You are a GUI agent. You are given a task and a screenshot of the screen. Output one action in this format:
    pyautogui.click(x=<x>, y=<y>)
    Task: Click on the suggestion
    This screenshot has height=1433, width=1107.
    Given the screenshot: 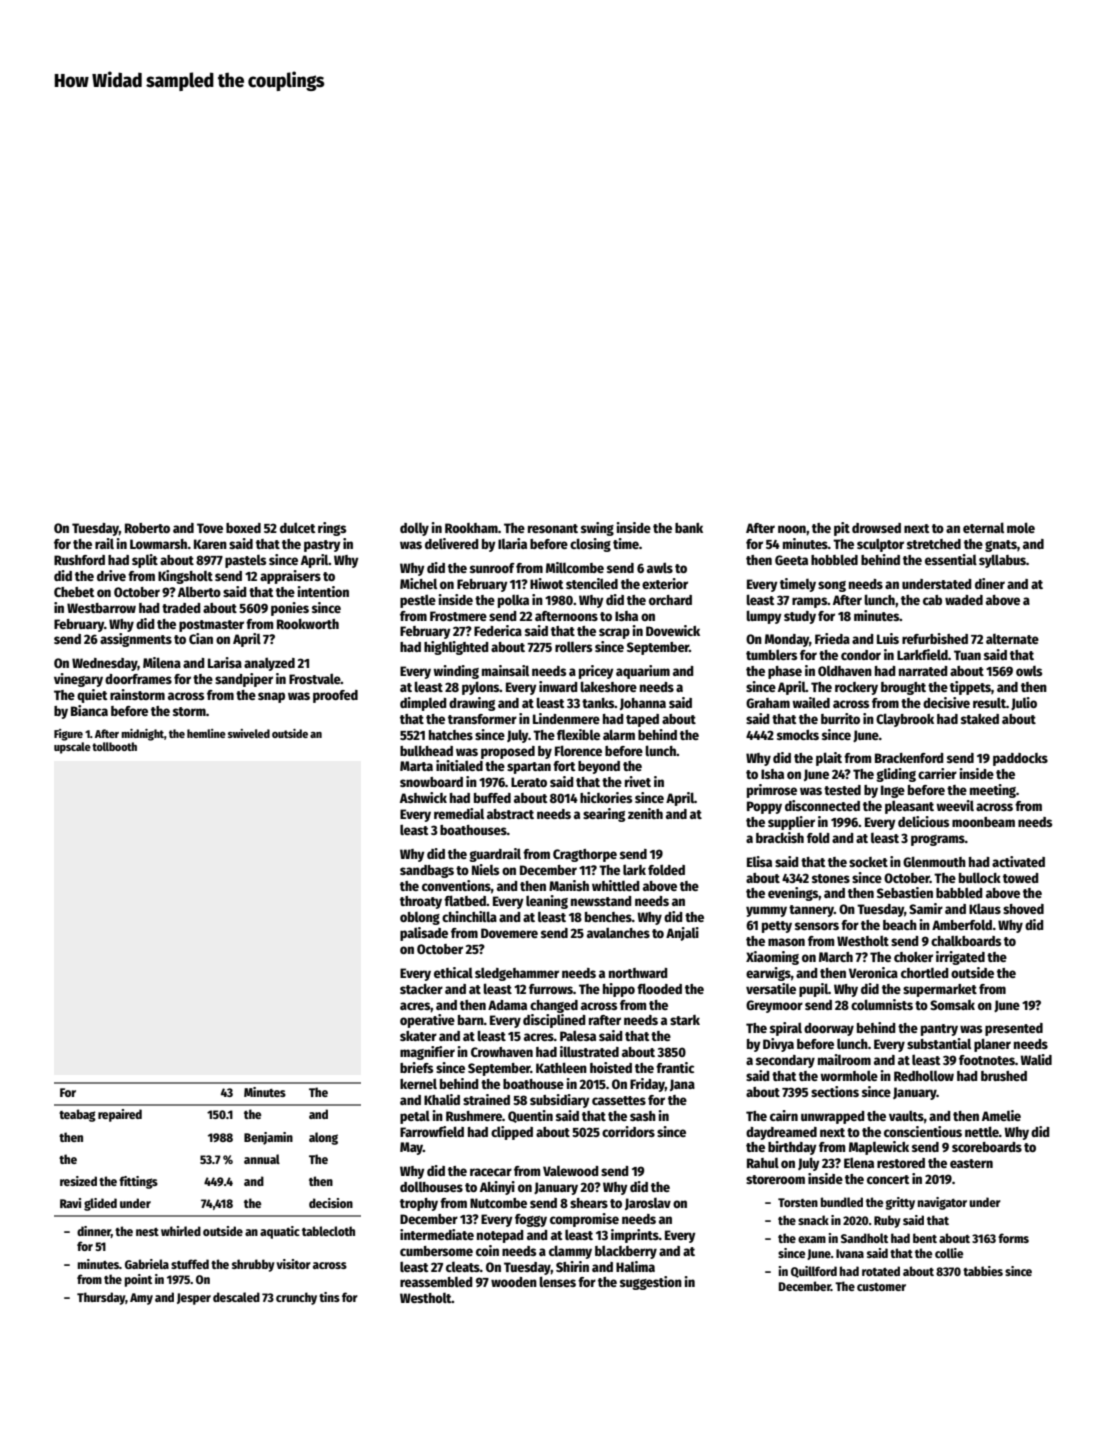 What is the action you would take?
    pyautogui.click(x=651, y=1283)
